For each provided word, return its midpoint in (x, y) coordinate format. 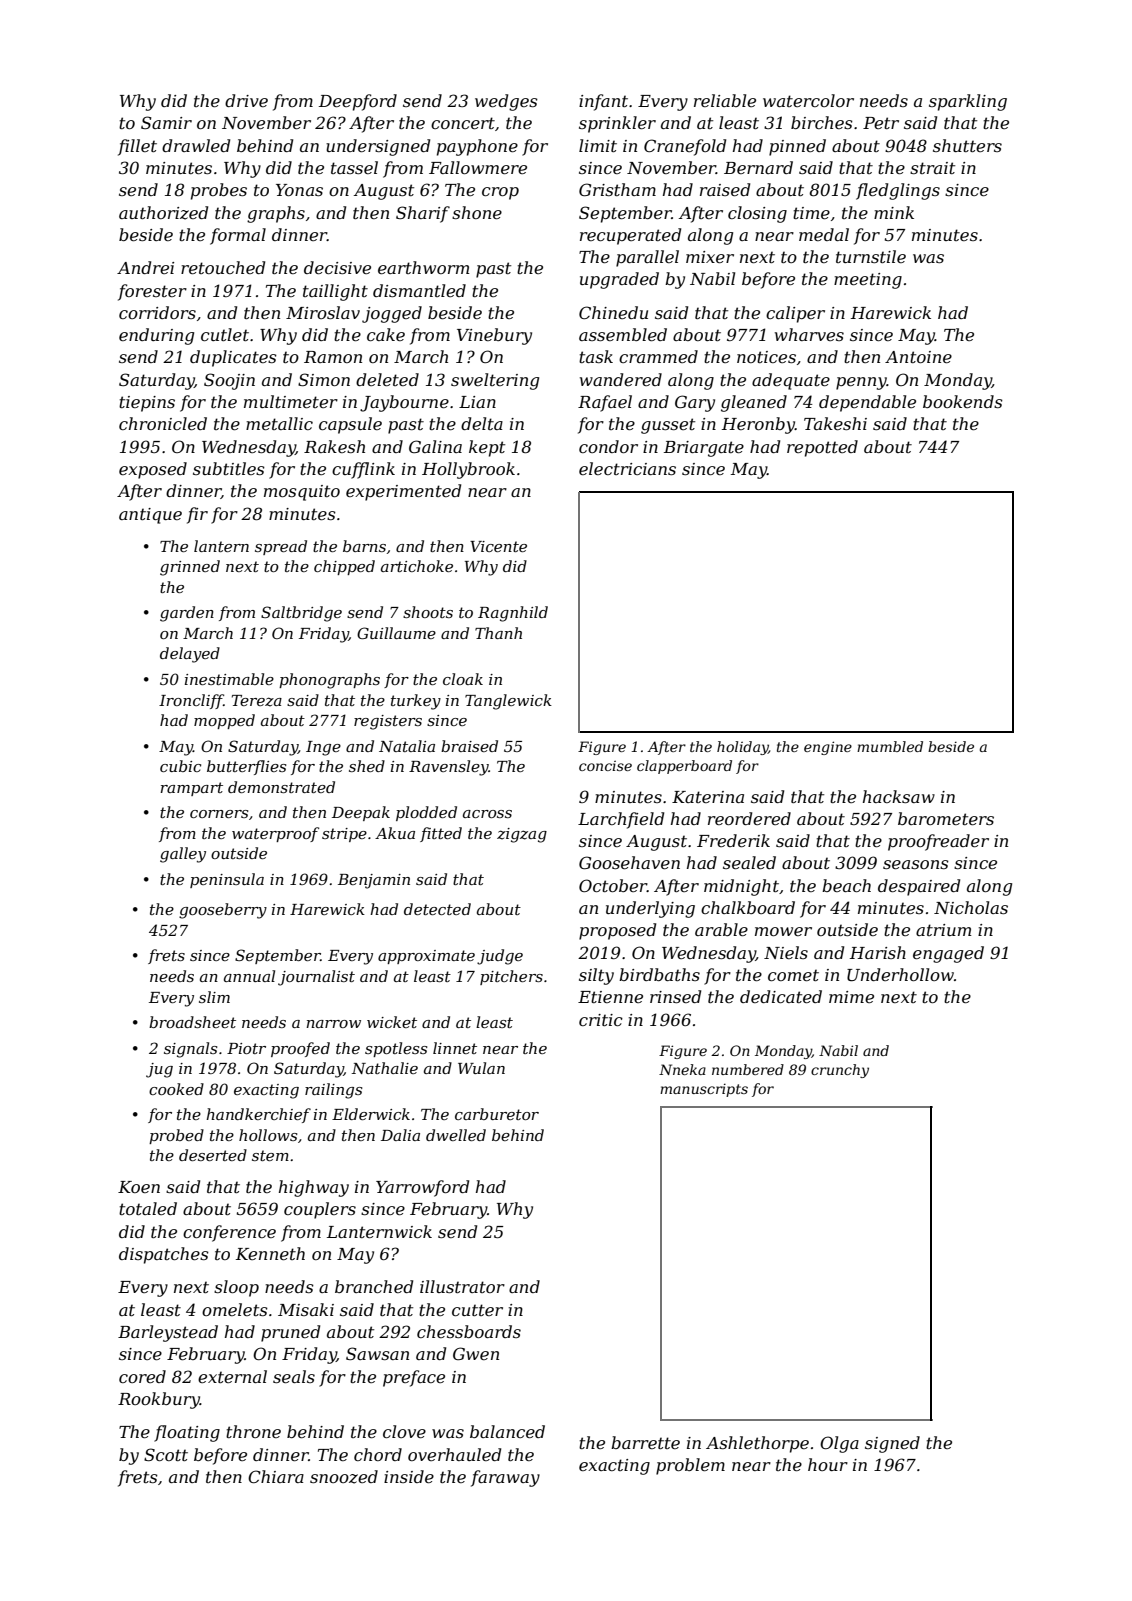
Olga (839, 1444)
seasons (916, 864)
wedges (506, 102)
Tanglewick (508, 702)
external (232, 1376)
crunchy (840, 1071)
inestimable (229, 679)
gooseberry (223, 911)
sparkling (968, 102)
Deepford (358, 102)
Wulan (481, 1068)
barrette (645, 1442)
